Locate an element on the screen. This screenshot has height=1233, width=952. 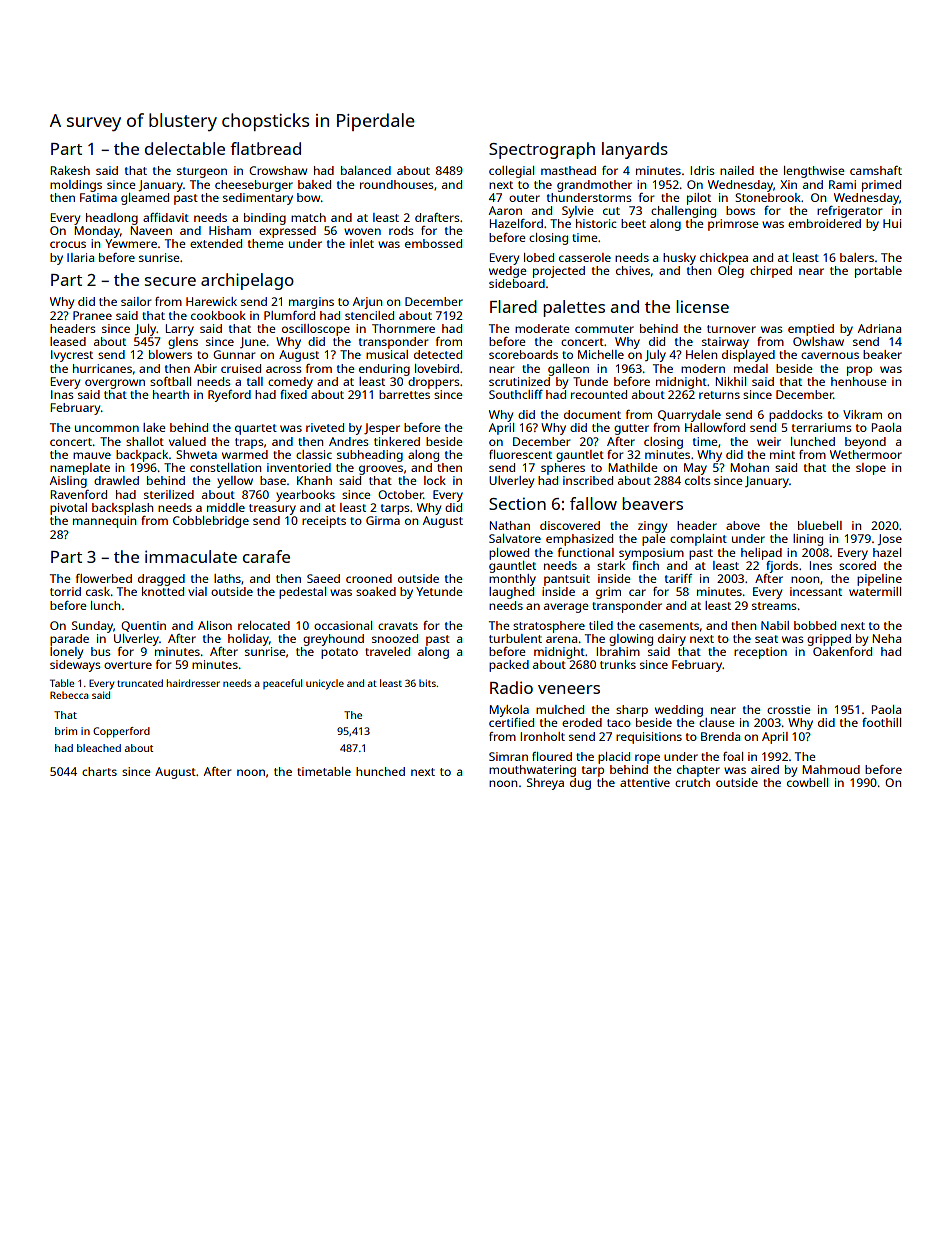
Spectrograph is located at coordinates (542, 150).
